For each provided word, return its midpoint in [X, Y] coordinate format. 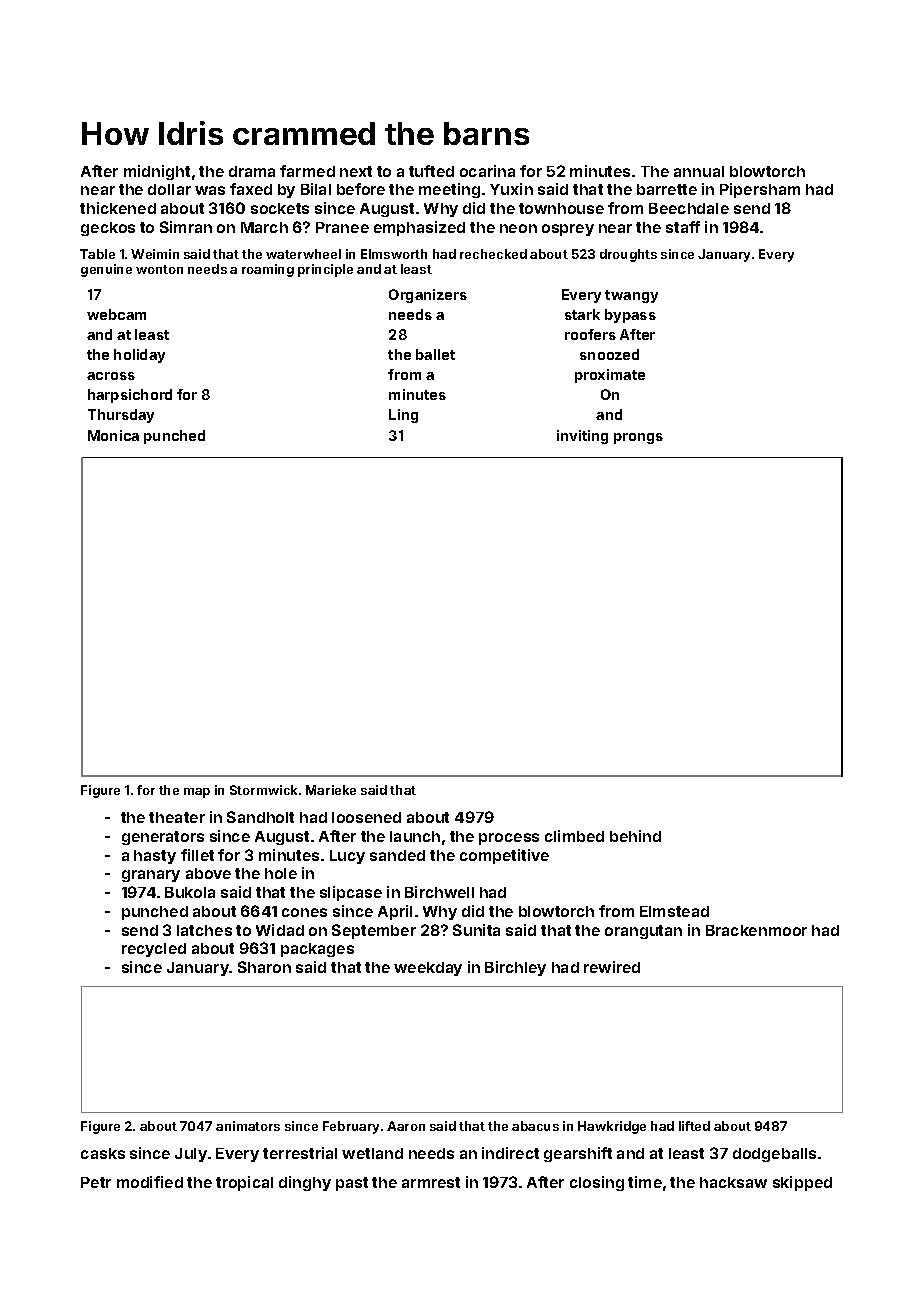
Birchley [515, 968]
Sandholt [260, 817]
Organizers [428, 296]
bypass [630, 316]
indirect [510, 1153]
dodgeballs [774, 1155]
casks [103, 1153]
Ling [403, 416]
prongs [638, 438]
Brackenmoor [756, 930]
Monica [113, 435]
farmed [307, 171]
